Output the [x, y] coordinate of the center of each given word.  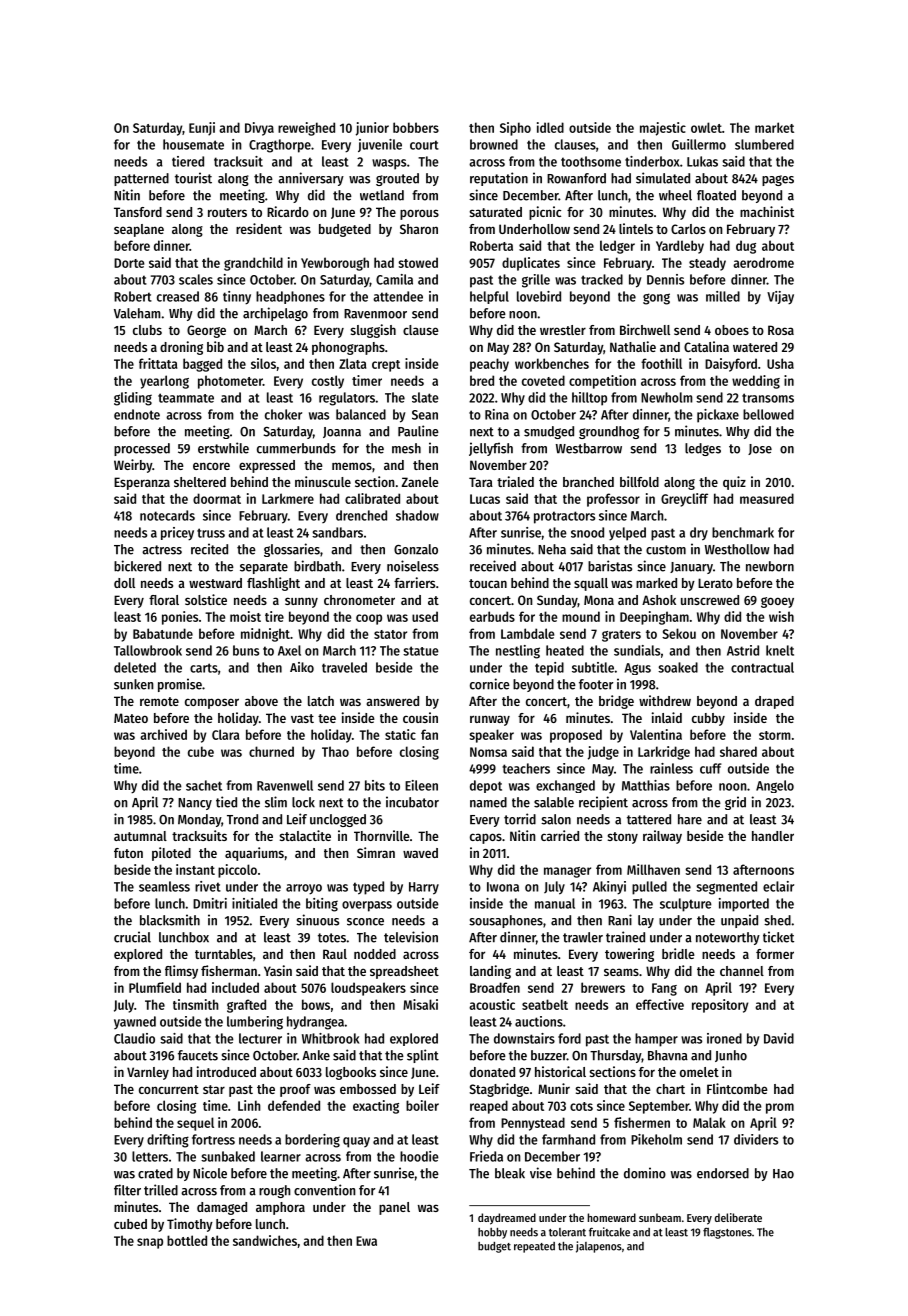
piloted [171, 854]
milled [723, 296]
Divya [259, 129]
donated [492, 1072]
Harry [424, 888]
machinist [767, 211]
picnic [545, 213]
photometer [230, 382]
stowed [418, 262]
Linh [249, 1105]
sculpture [686, 905]
